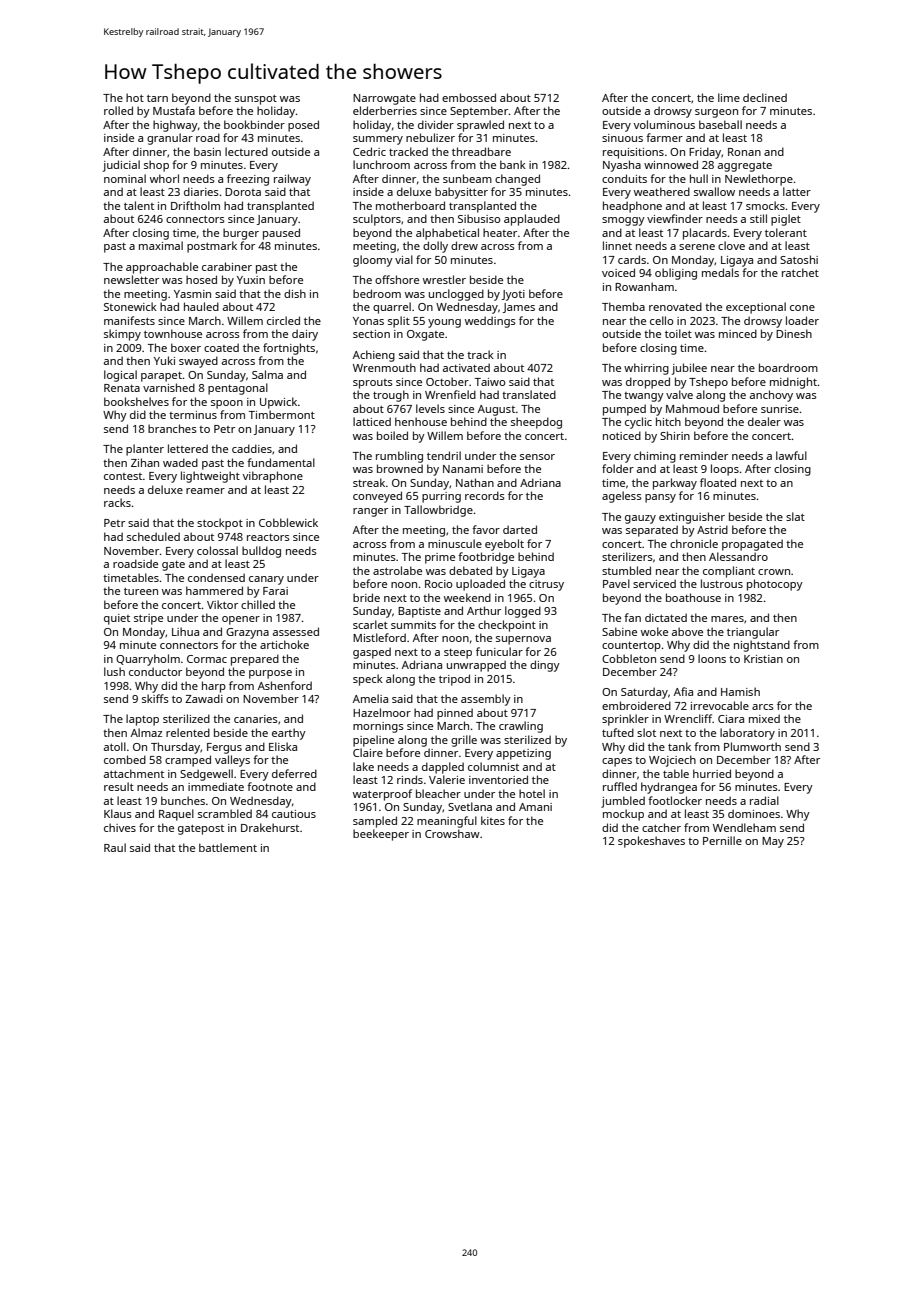  Describe the element at coordinates (660, 498) in the image. I see `pansy` at that location.
